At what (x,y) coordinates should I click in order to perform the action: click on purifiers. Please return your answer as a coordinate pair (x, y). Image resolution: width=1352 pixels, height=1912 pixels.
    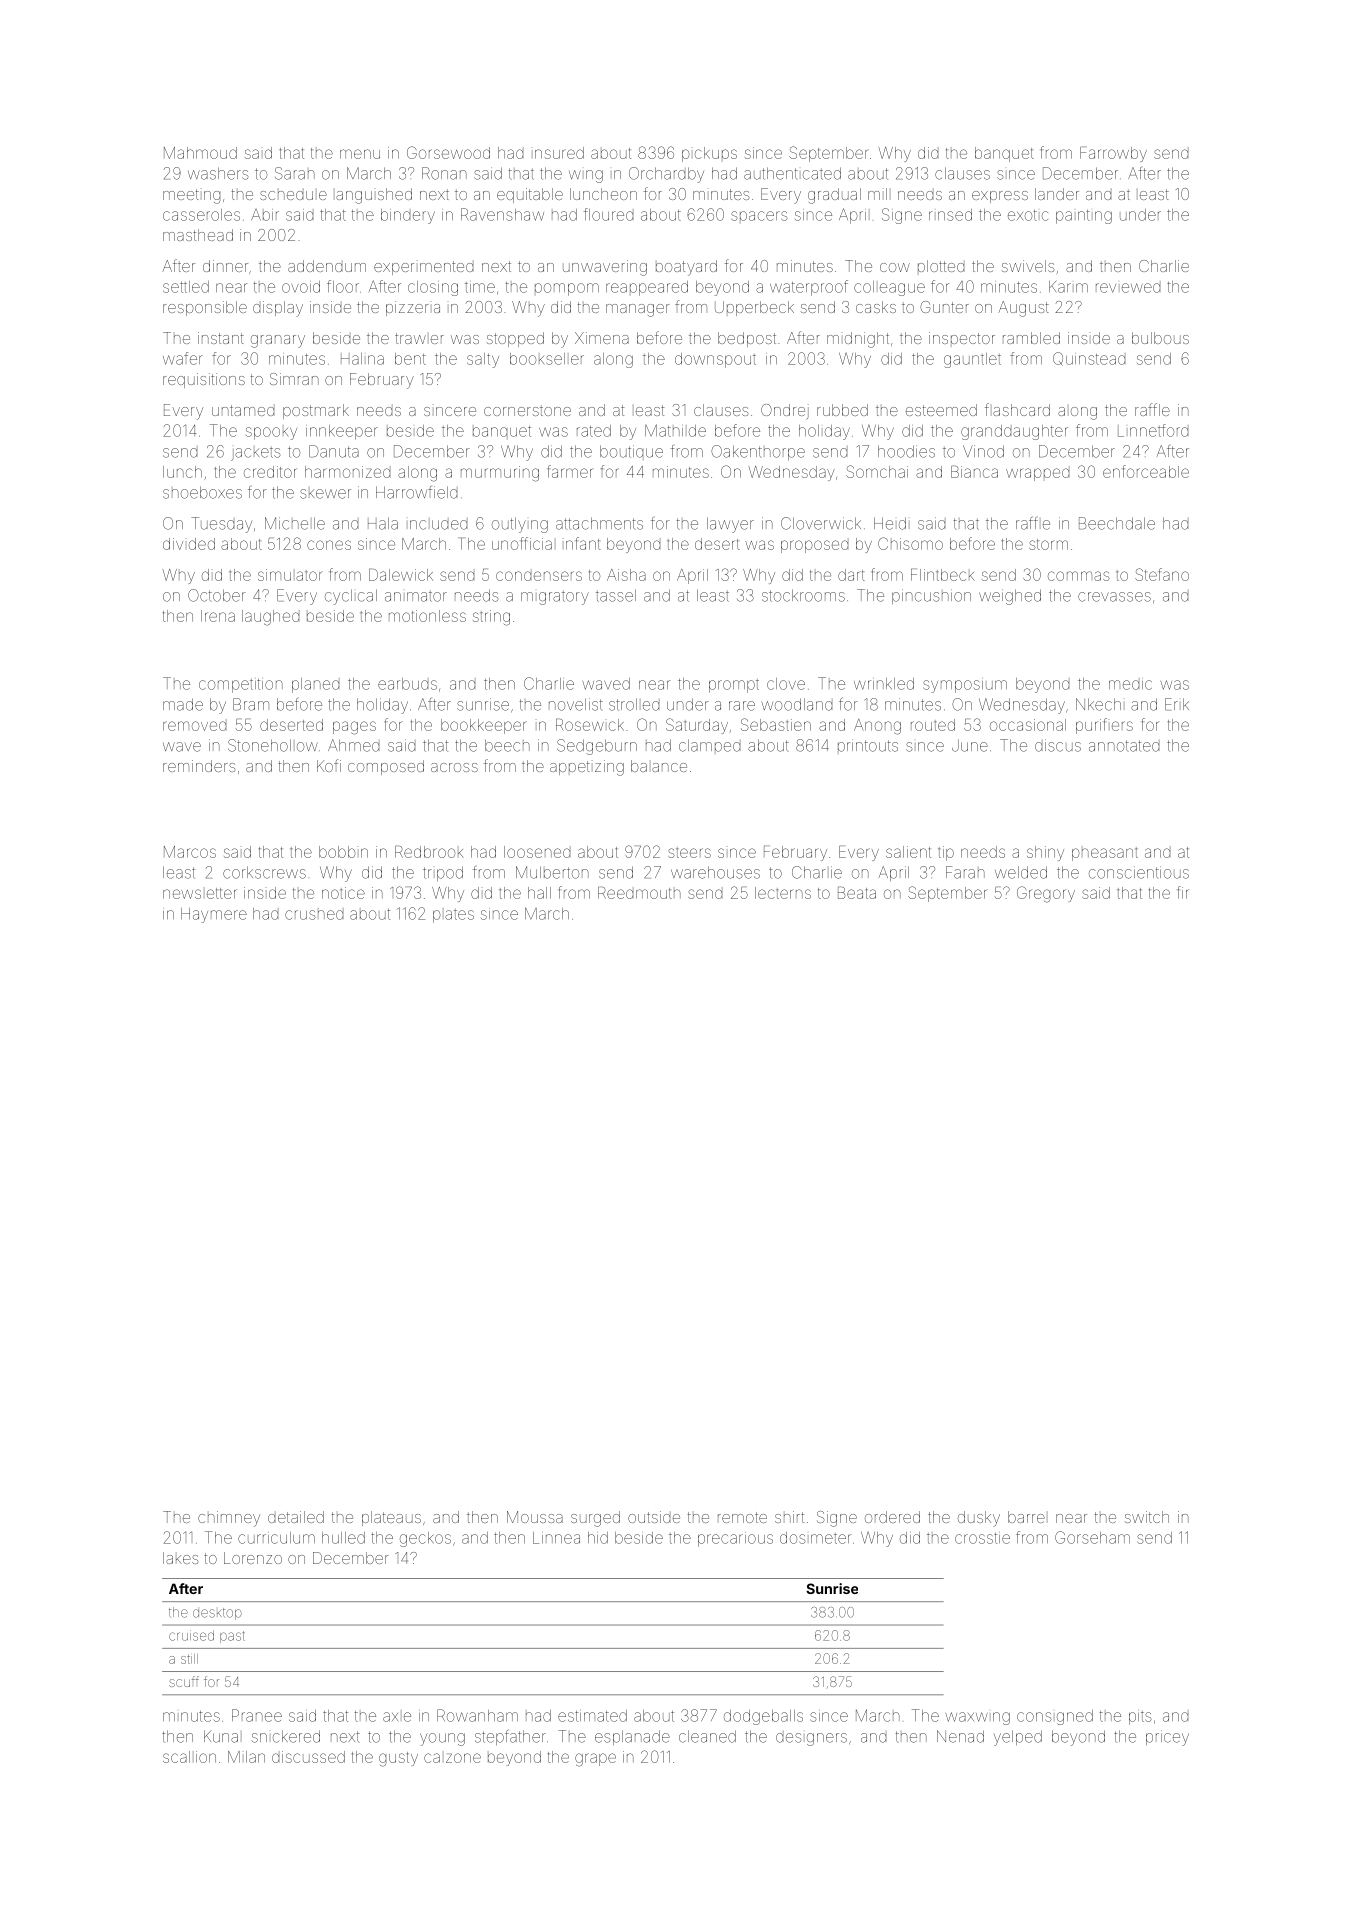
    Looking at the image, I should click on (1104, 726).
